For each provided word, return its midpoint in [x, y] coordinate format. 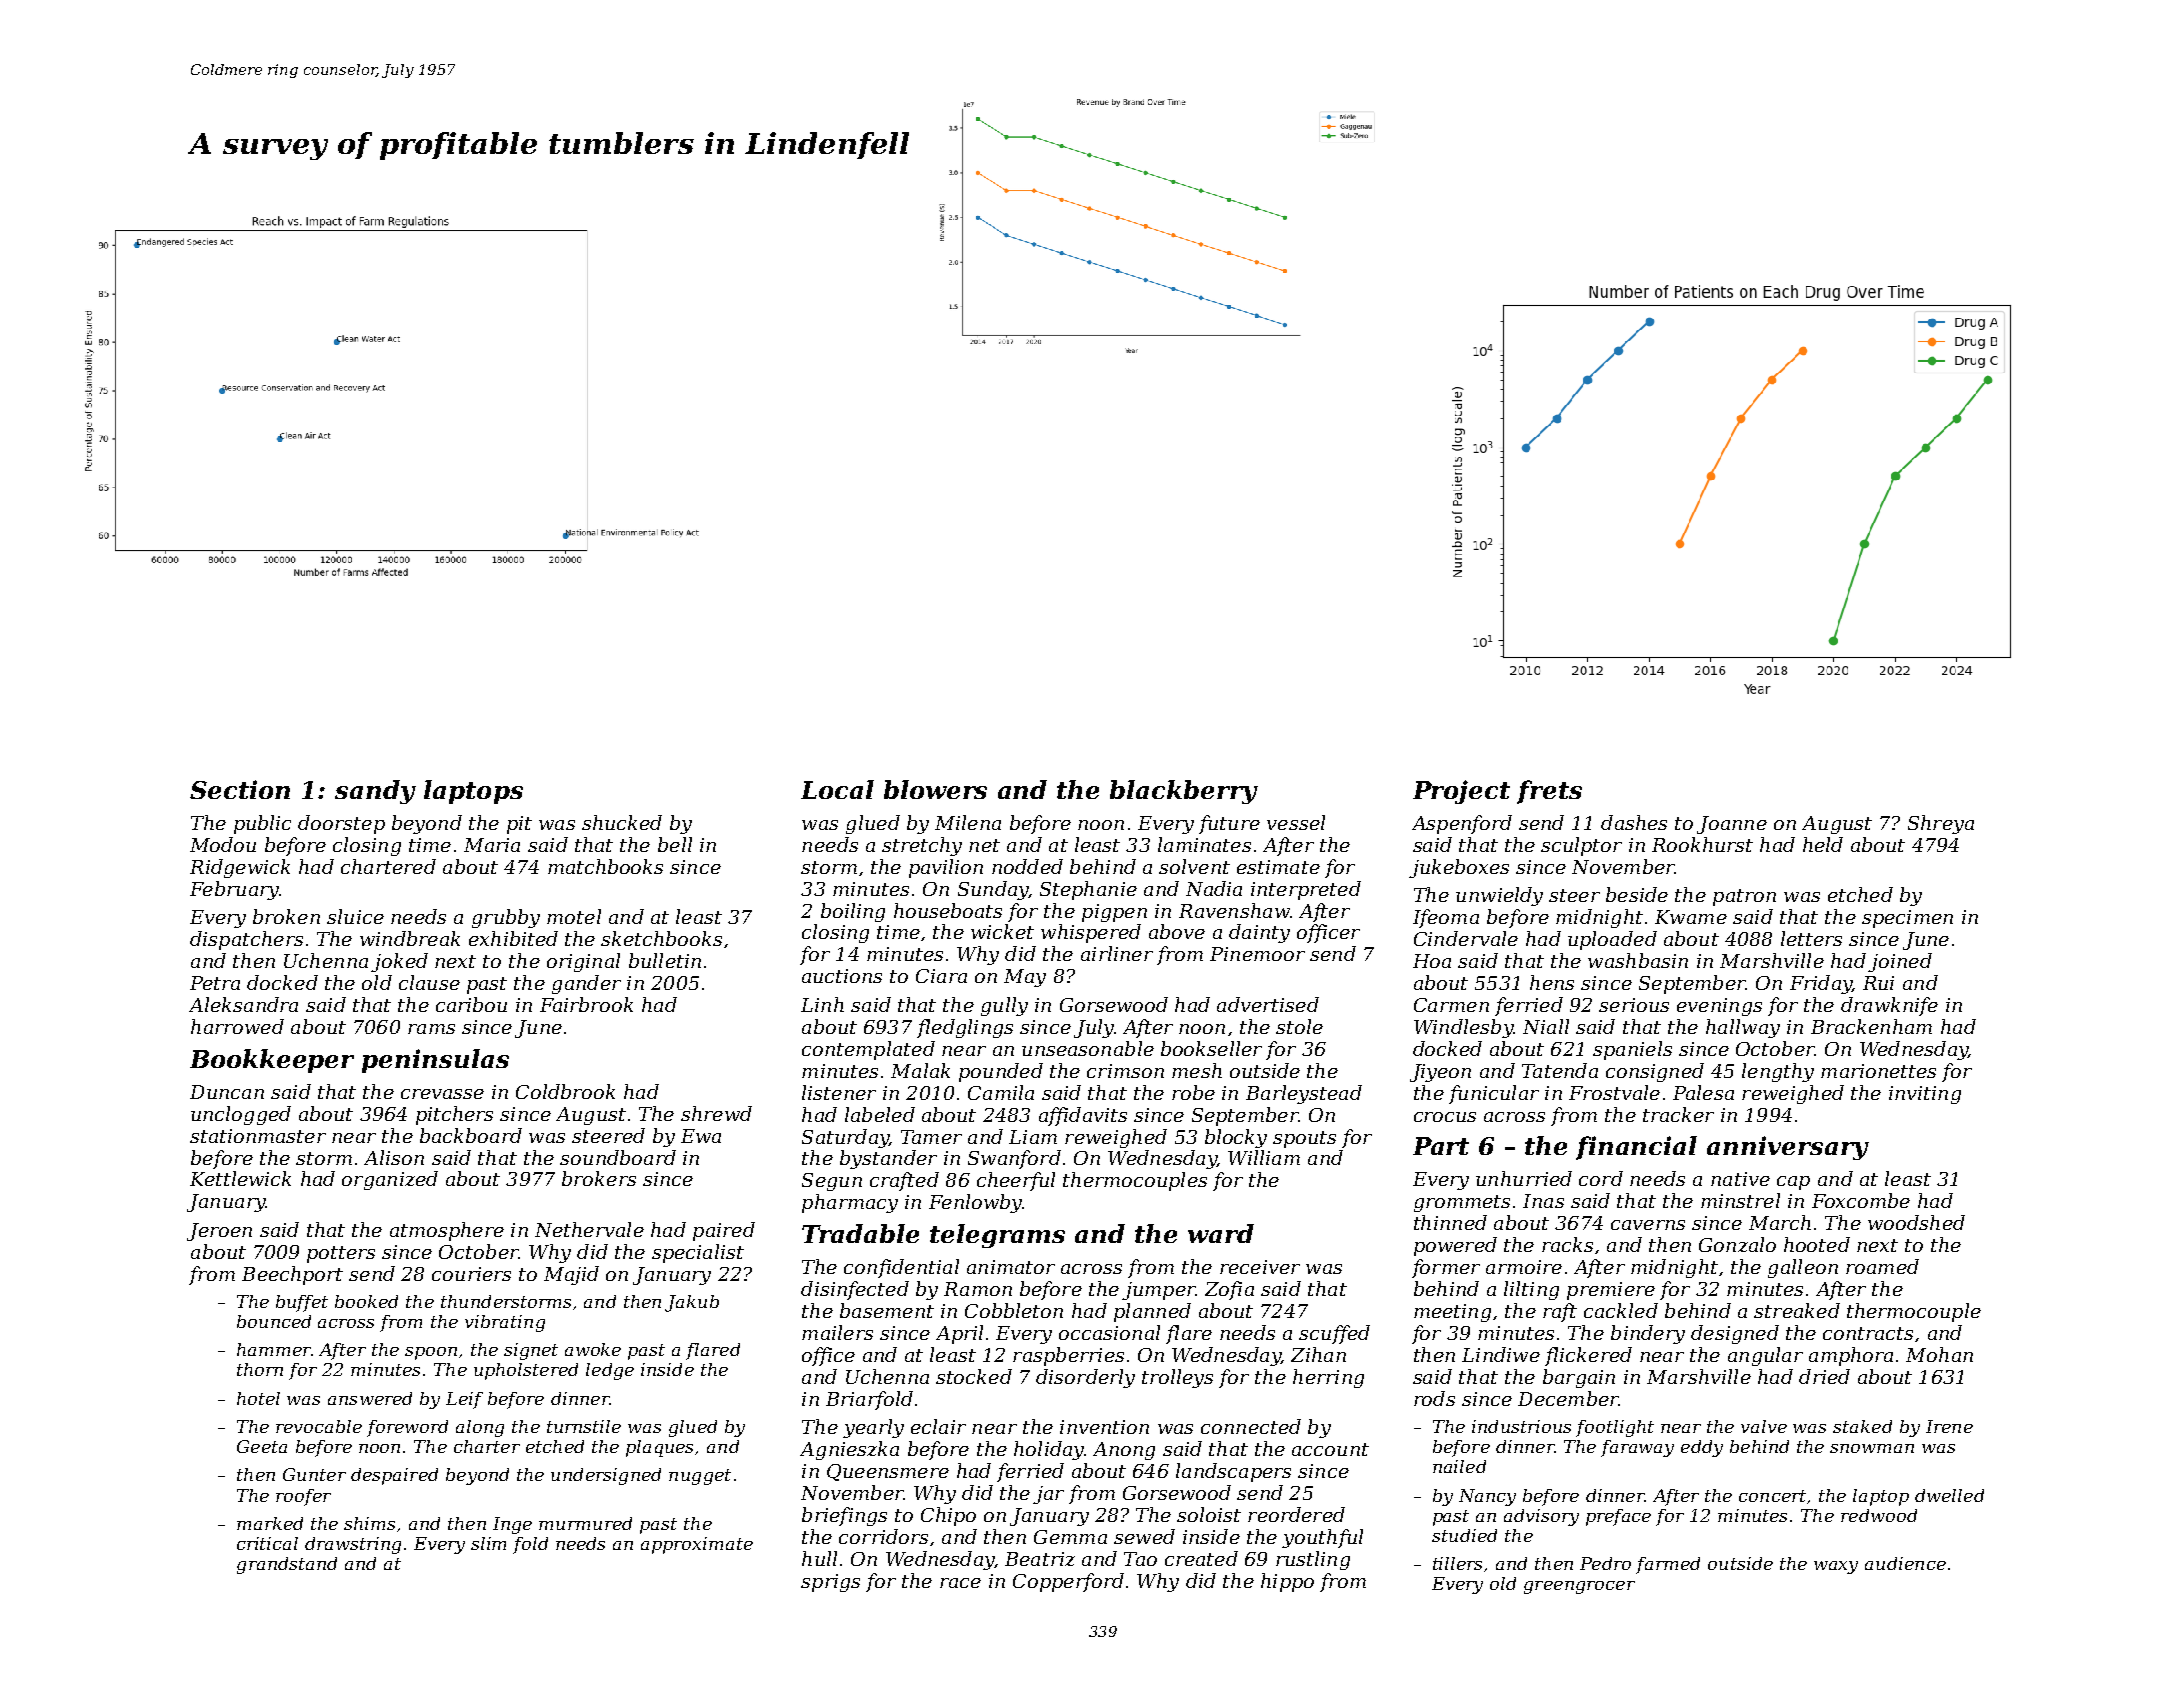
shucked [622, 822]
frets [1549, 792]
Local [837, 789]
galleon [1803, 1268]
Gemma [1070, 1537]
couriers [471, 1274]
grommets [1462, 1203]
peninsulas [435, 1061]
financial [1636, 1148]
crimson [1125, 1071]
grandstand [287, 1565]
